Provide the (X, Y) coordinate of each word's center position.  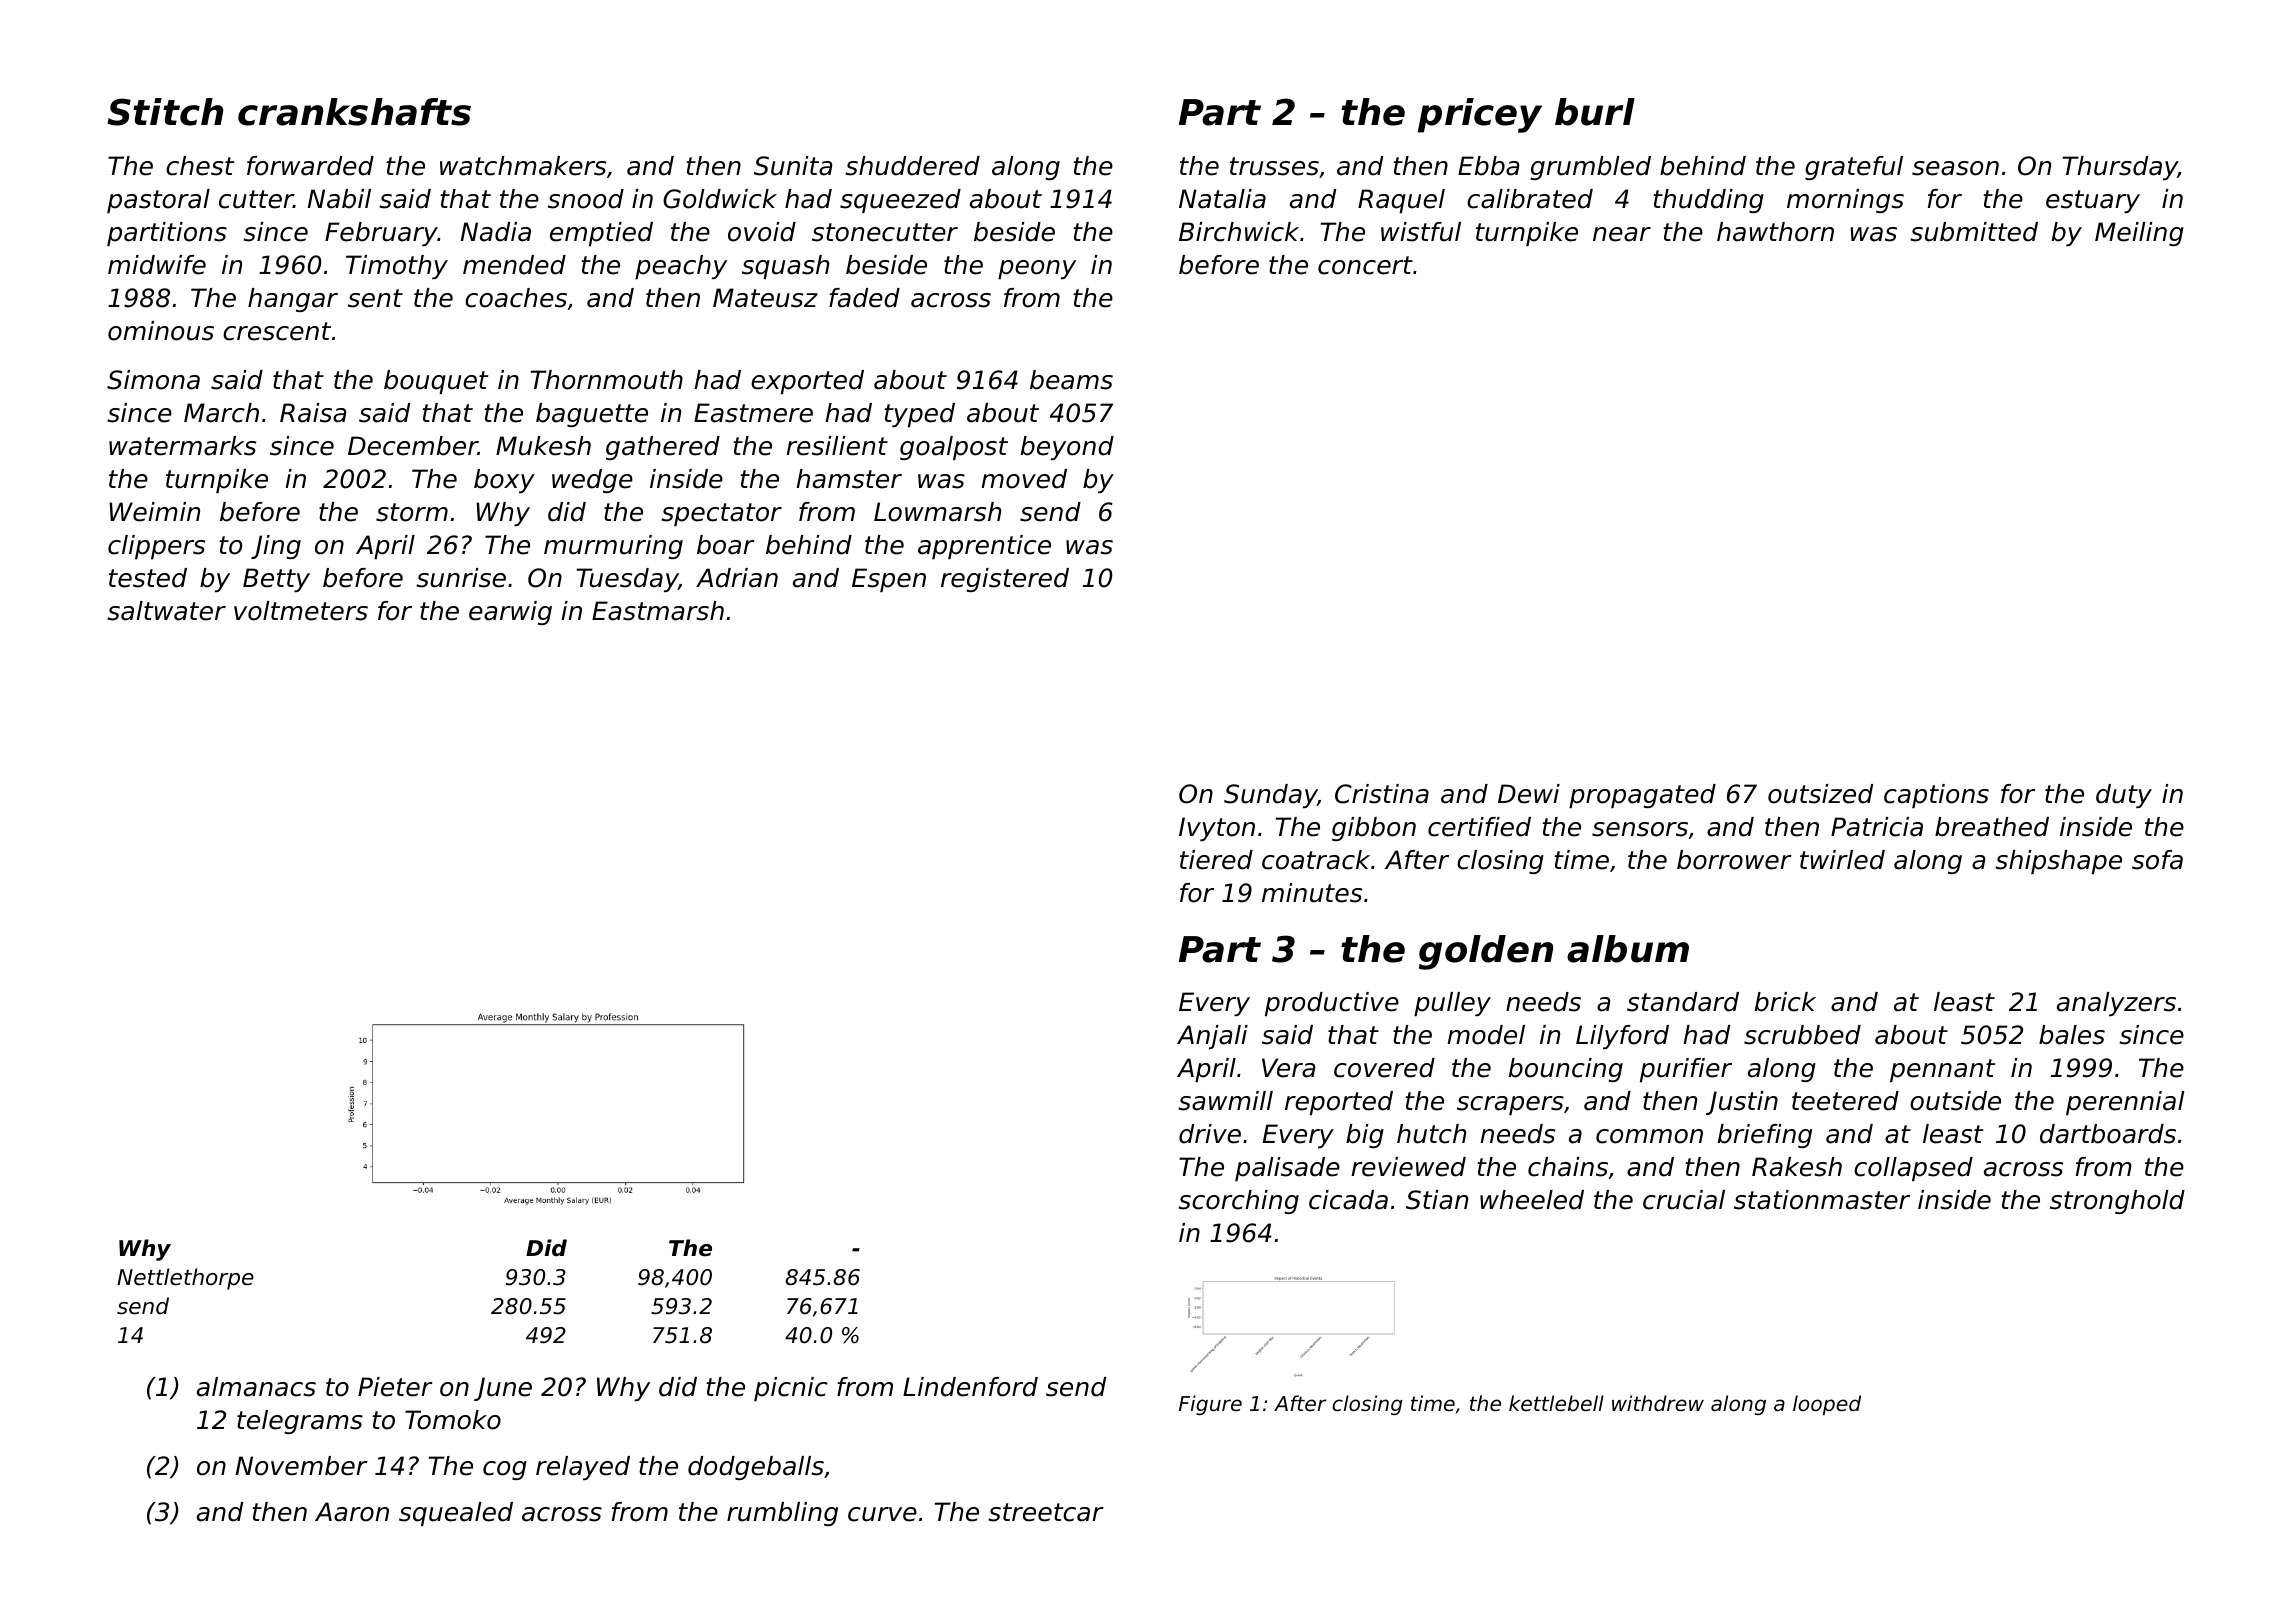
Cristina (1382, 794)
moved (1024, 479)
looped (1827, 1405)
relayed (583, 1468)
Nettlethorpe (185, 1279)
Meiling (2139, 234)
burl (1595, 112)
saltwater (166, 611)
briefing (1765, 1136)
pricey (1480, 115)
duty (2124, 796)
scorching (1238, 1202)
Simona (153, 380)
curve (882, 1514)
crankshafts (354, 112)
